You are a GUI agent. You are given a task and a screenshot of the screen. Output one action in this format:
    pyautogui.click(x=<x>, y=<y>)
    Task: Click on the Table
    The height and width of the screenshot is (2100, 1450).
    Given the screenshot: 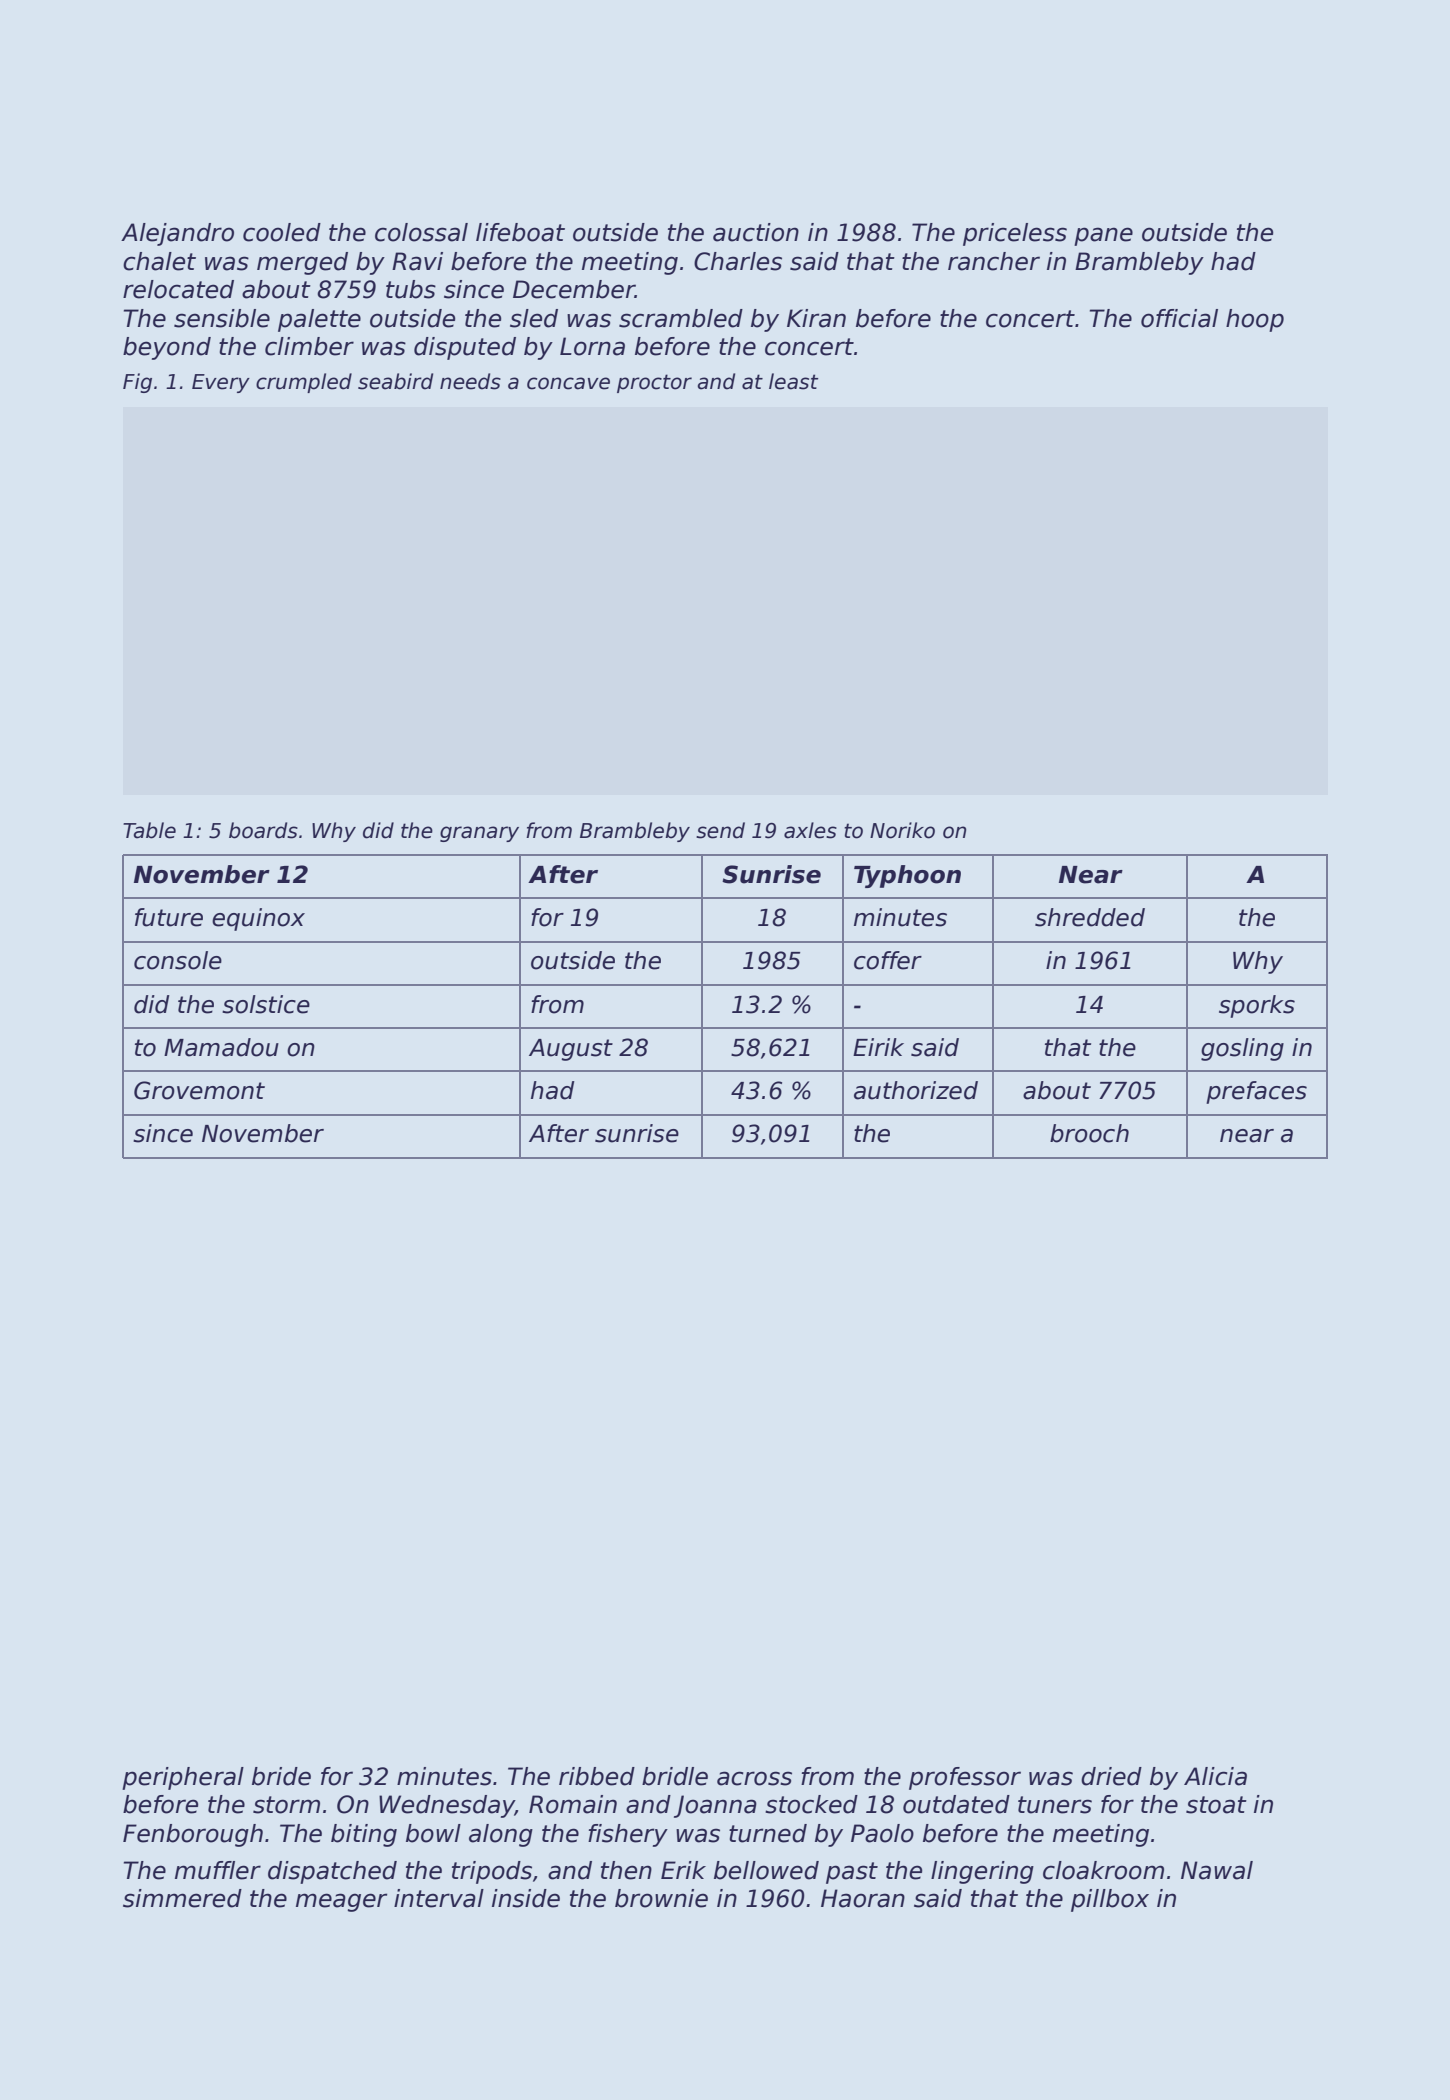 What is the action you would take?
    pyautogui.click(x=149, y=830)
